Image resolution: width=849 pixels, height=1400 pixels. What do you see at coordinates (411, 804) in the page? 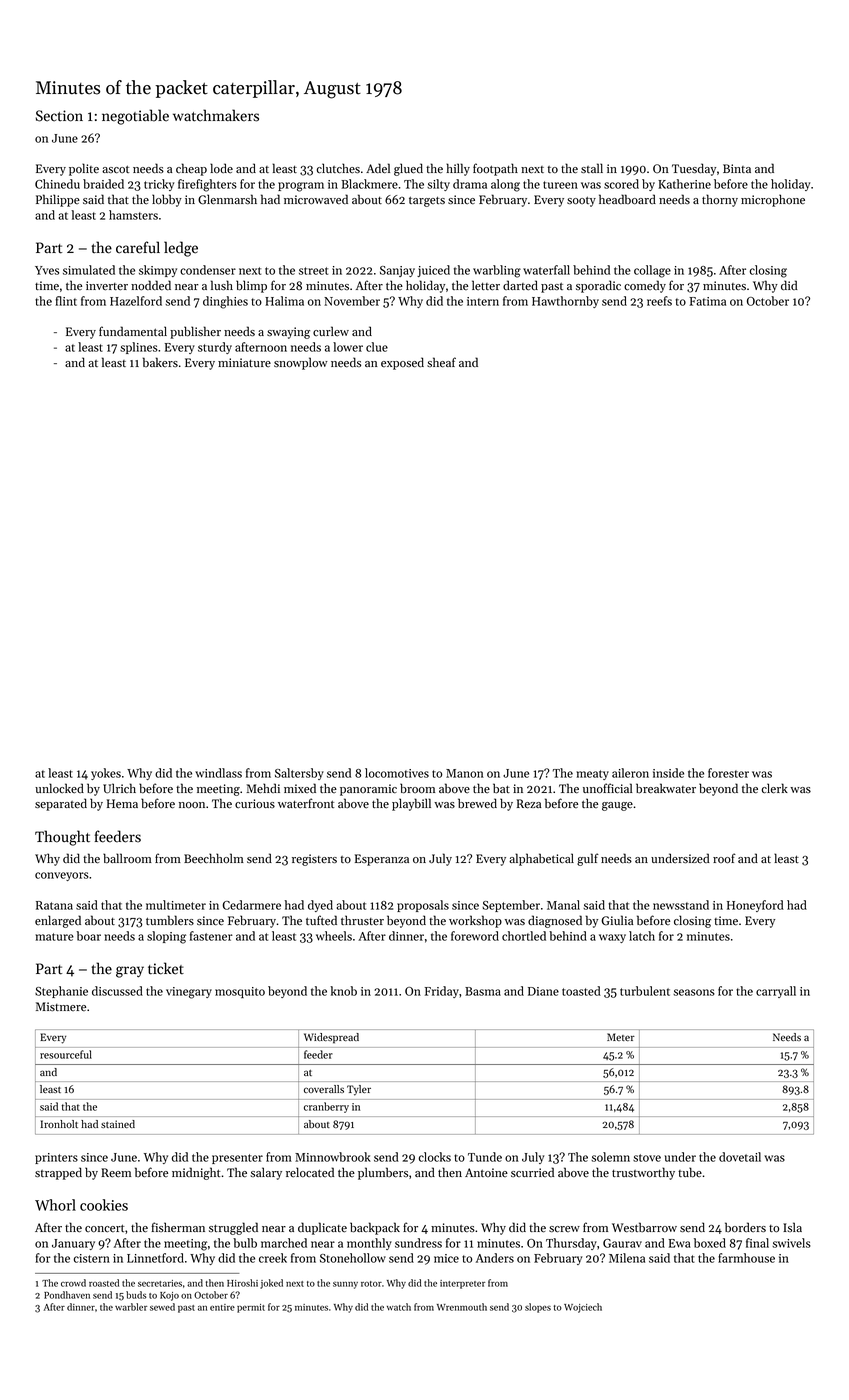
I see `playbill` at bounding box center [411, 804].
